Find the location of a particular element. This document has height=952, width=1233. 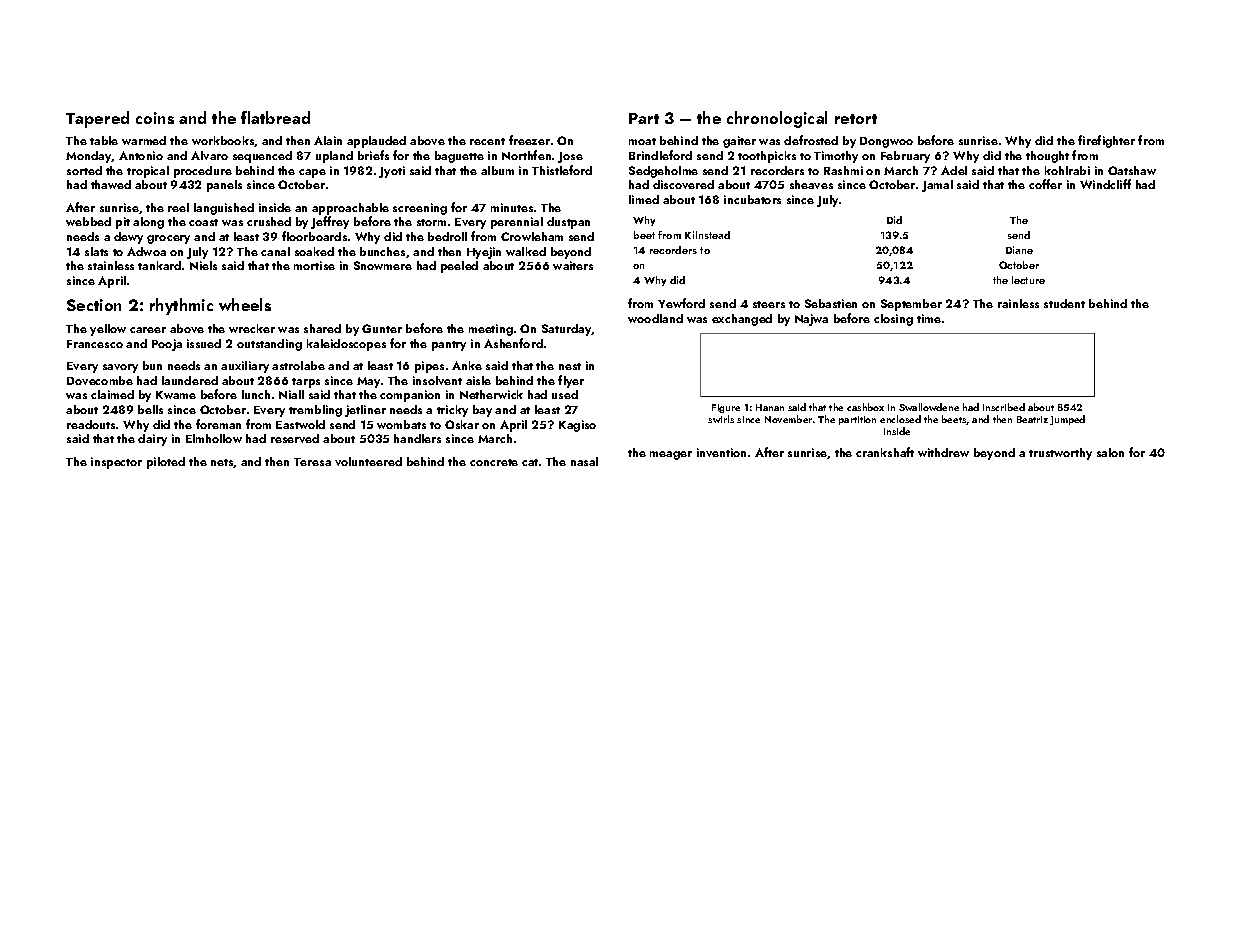

meeting is located at coordinates (491, 330).
